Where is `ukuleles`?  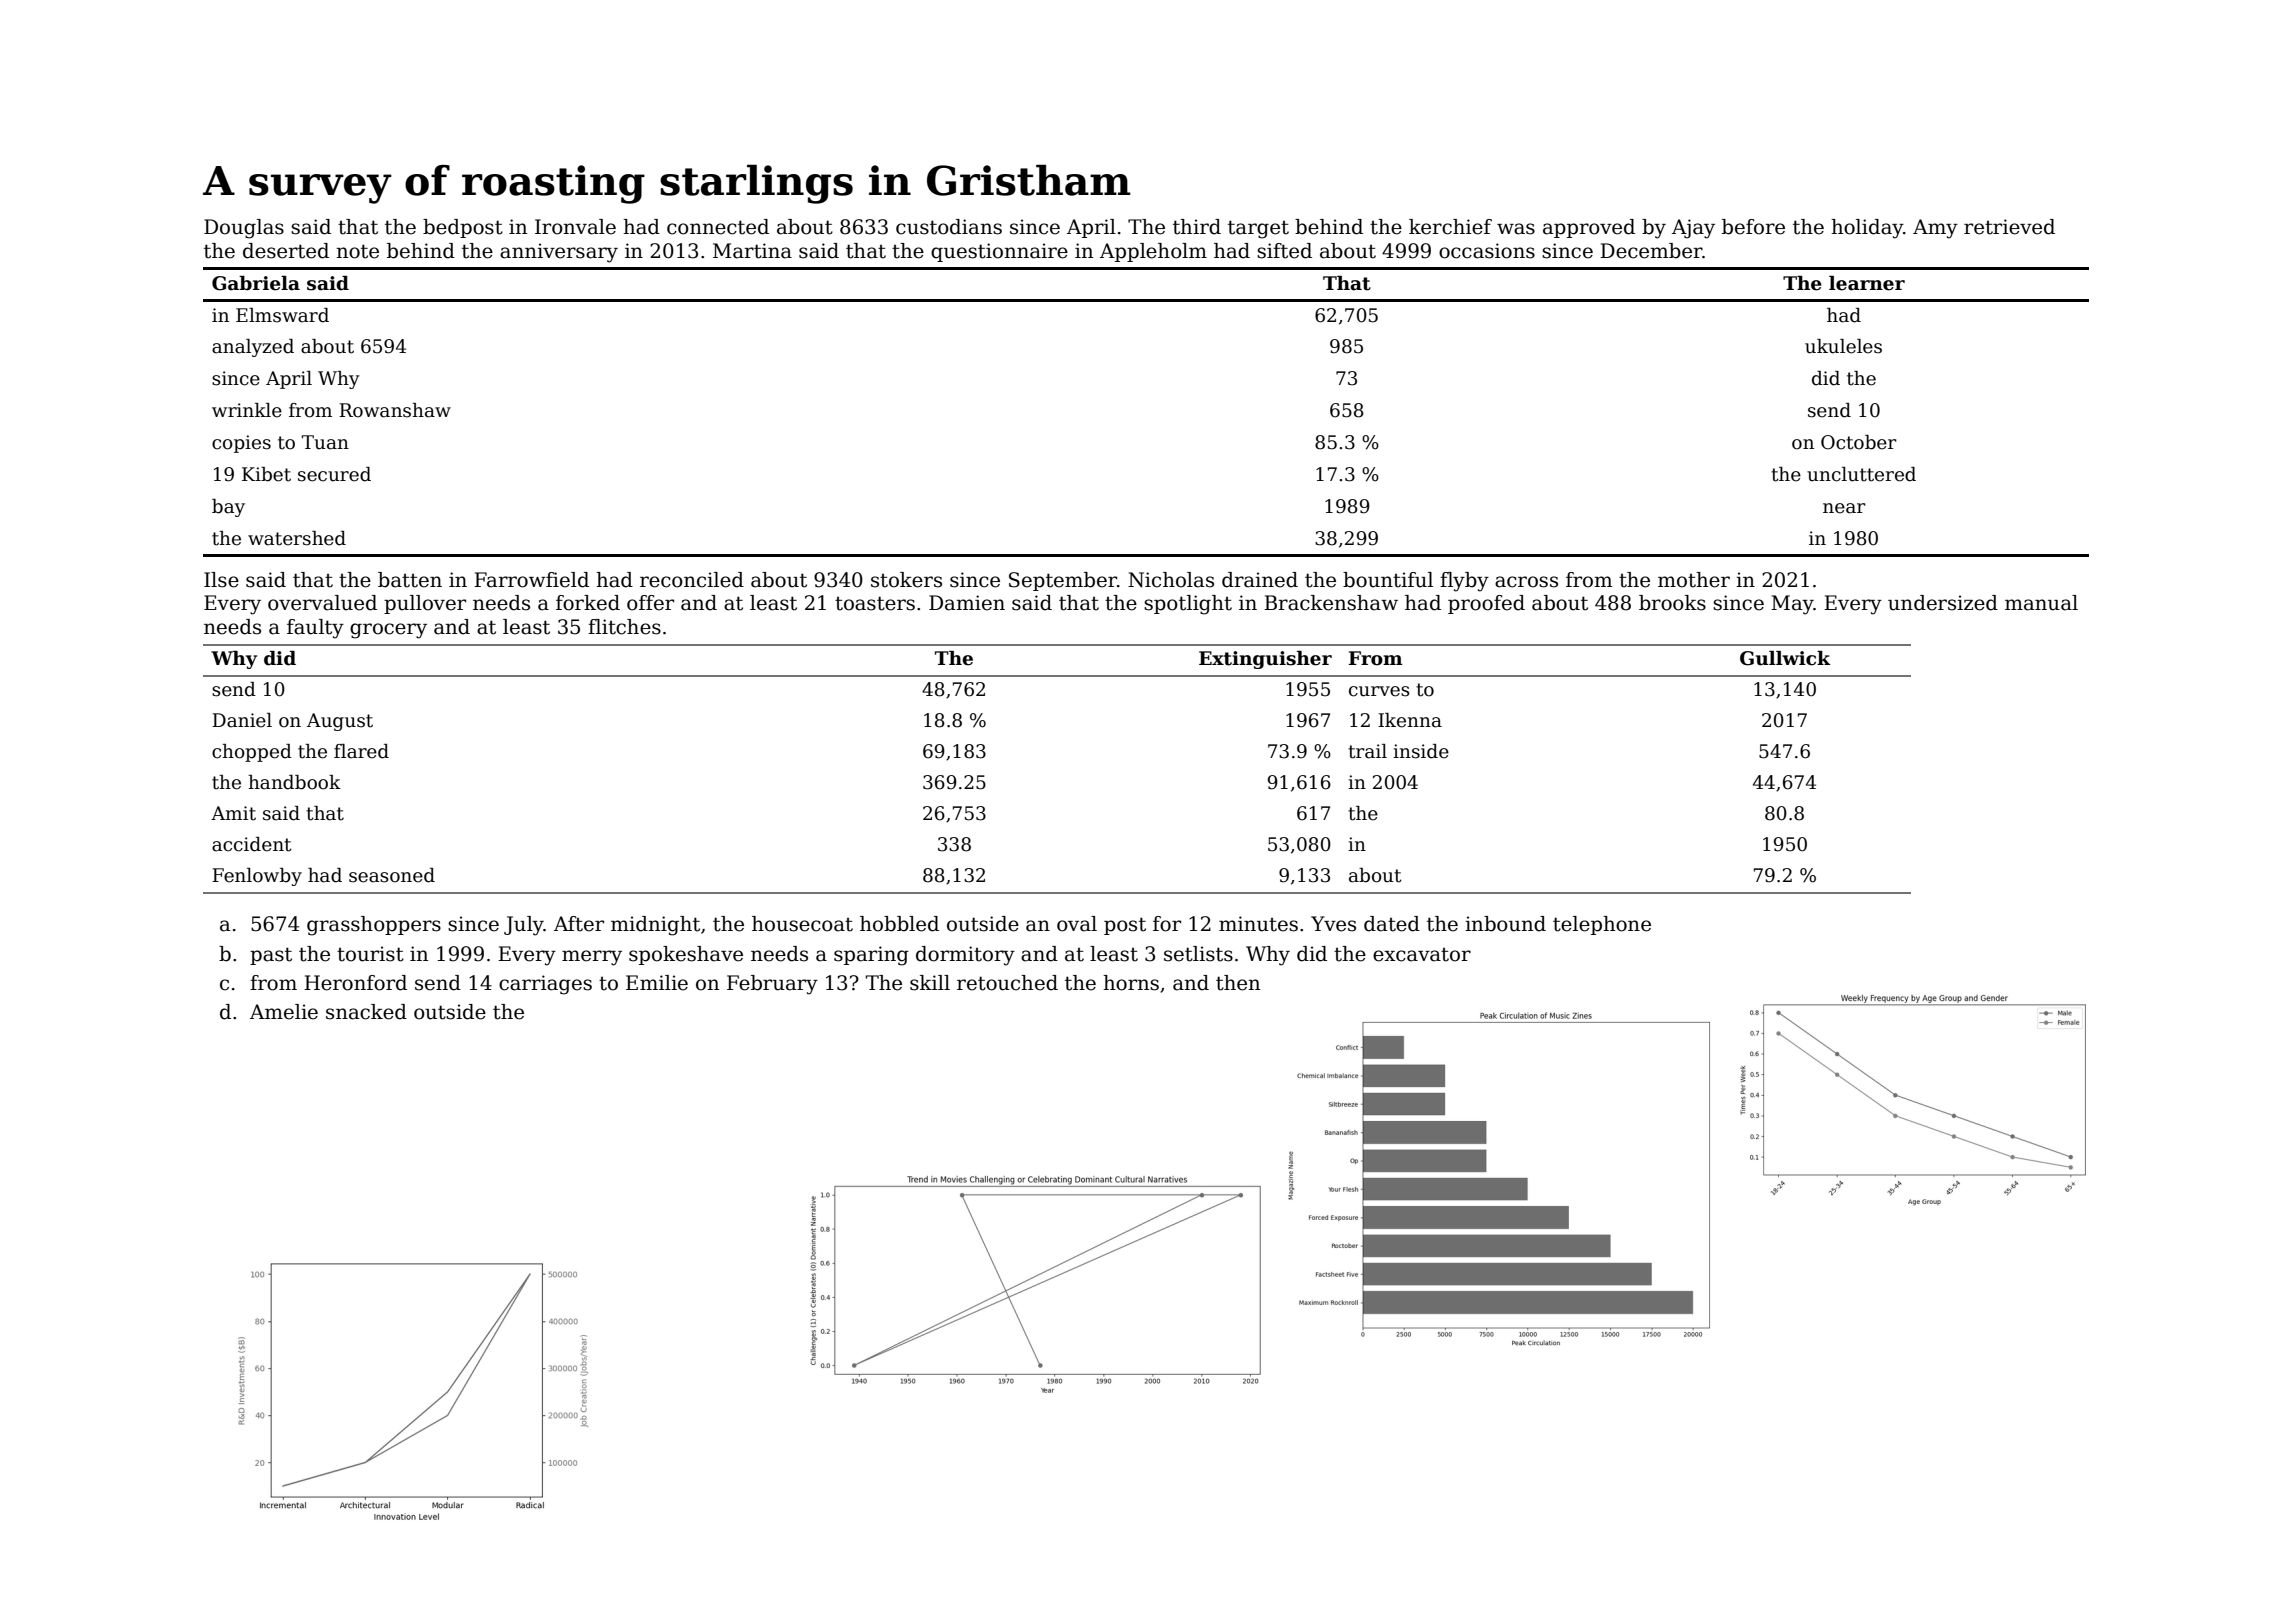
ukuleles is located at coordinates (1843, 346).
